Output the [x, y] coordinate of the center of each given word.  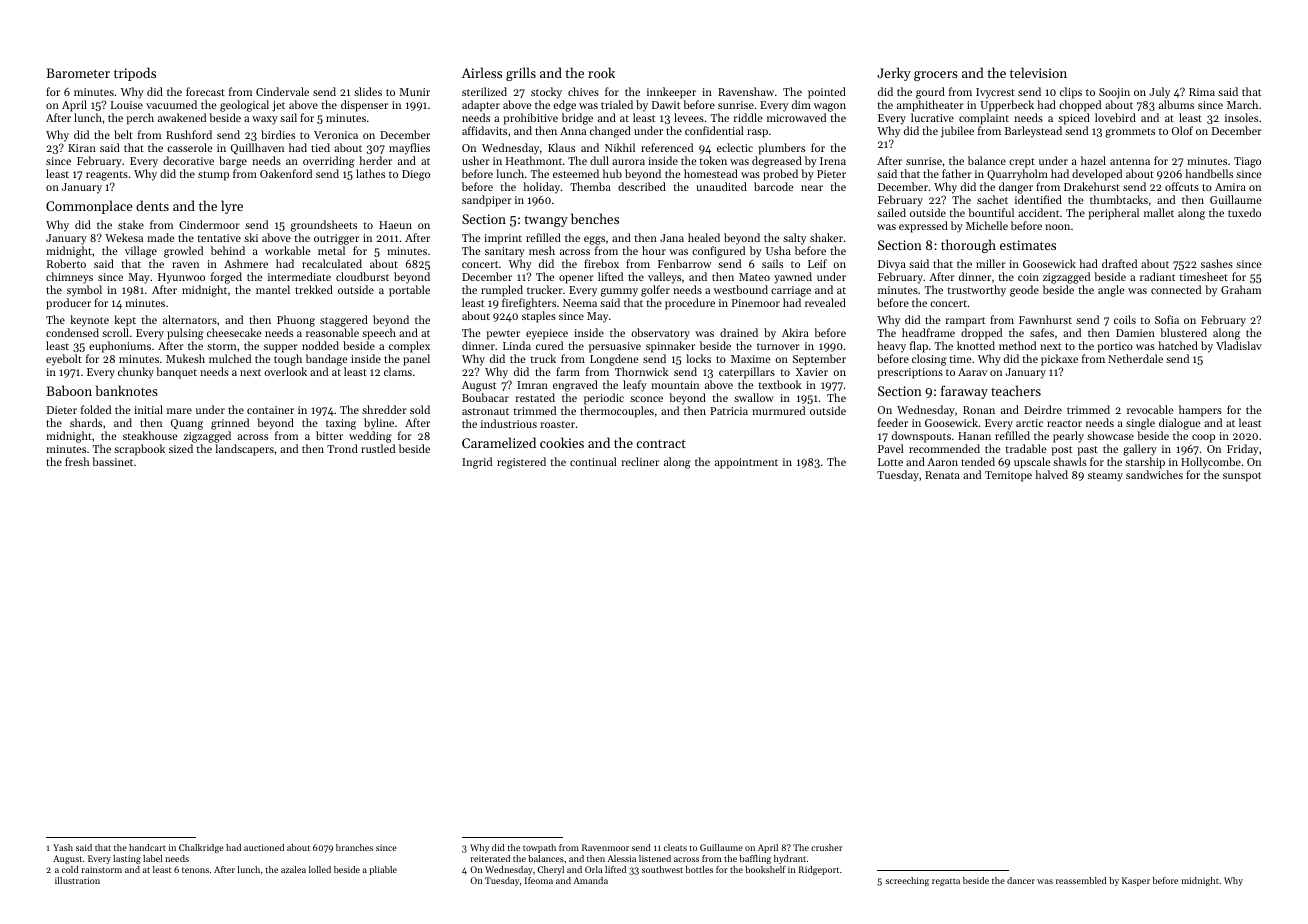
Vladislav [1239, 345]
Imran [532, 385]
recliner [640, 461]
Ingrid [477, 463]
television [1038, 72]
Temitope [1008, 476]
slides [368, 91]
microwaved [796, 117]
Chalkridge [201, 848]
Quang [187, 424]
